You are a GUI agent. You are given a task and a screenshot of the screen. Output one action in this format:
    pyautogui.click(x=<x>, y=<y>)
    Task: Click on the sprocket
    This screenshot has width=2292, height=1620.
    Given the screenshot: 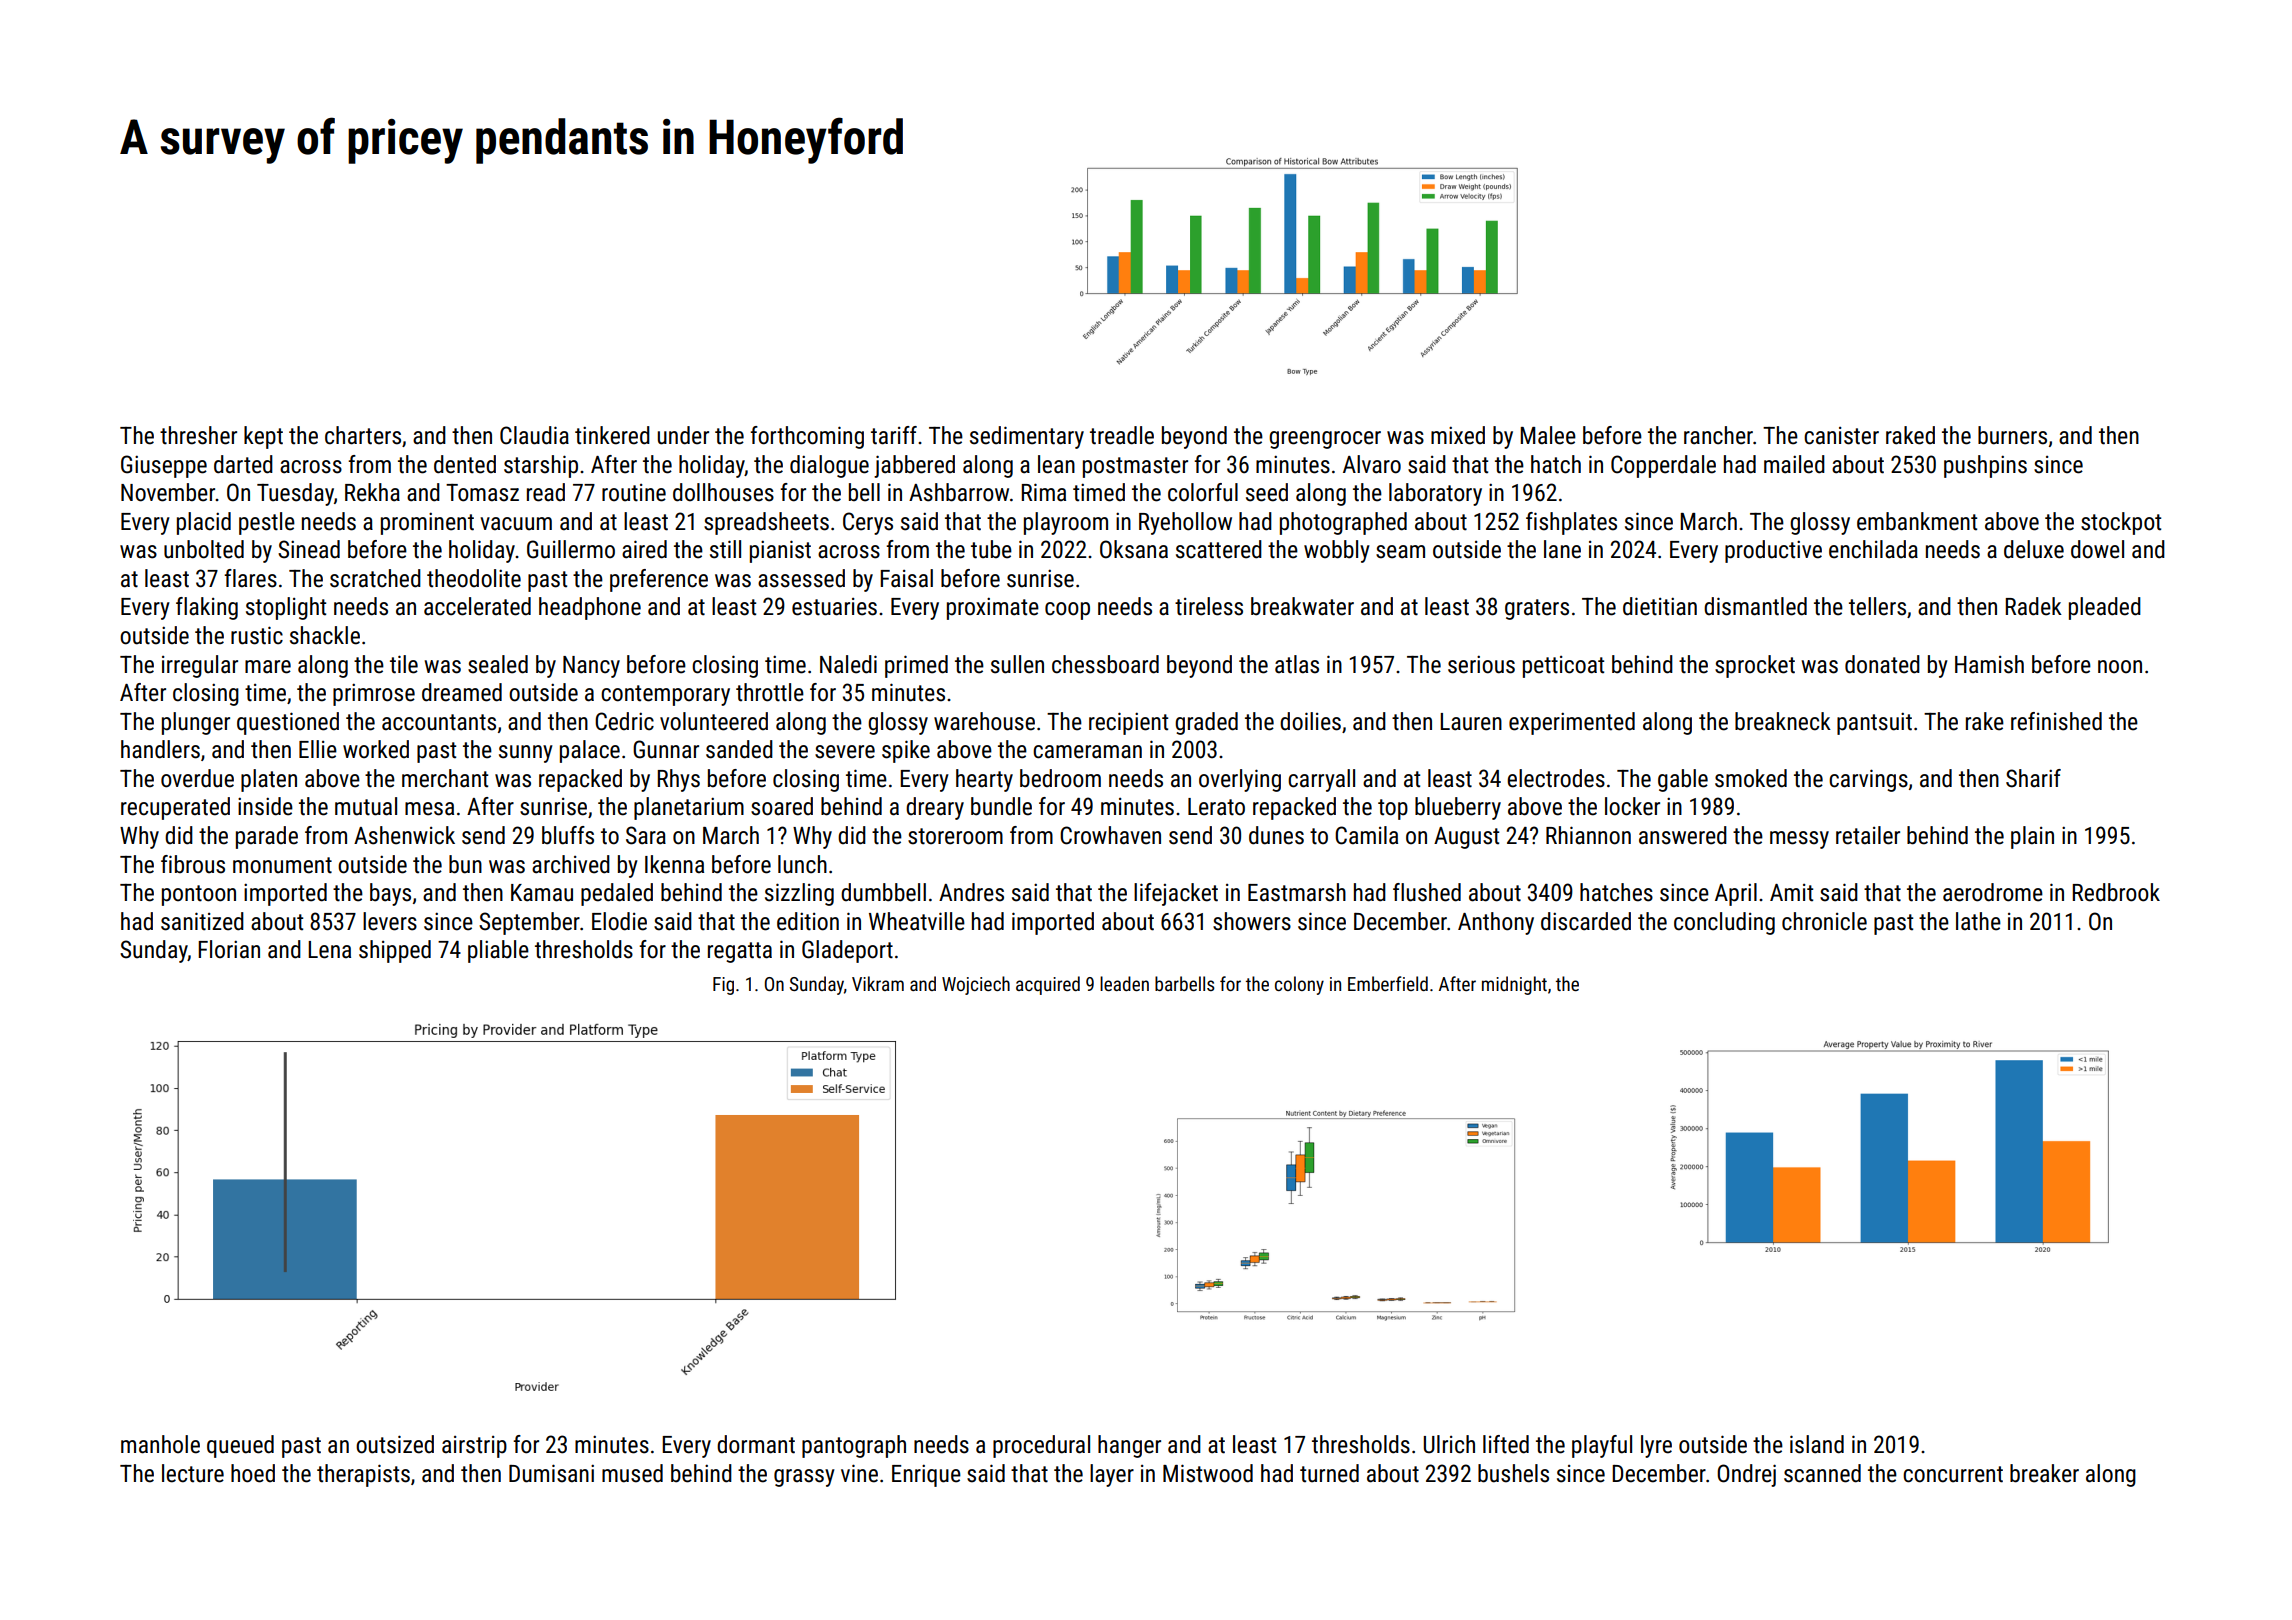 What is the action you would take?
    pyautogui.click(x=1755, y=666)
